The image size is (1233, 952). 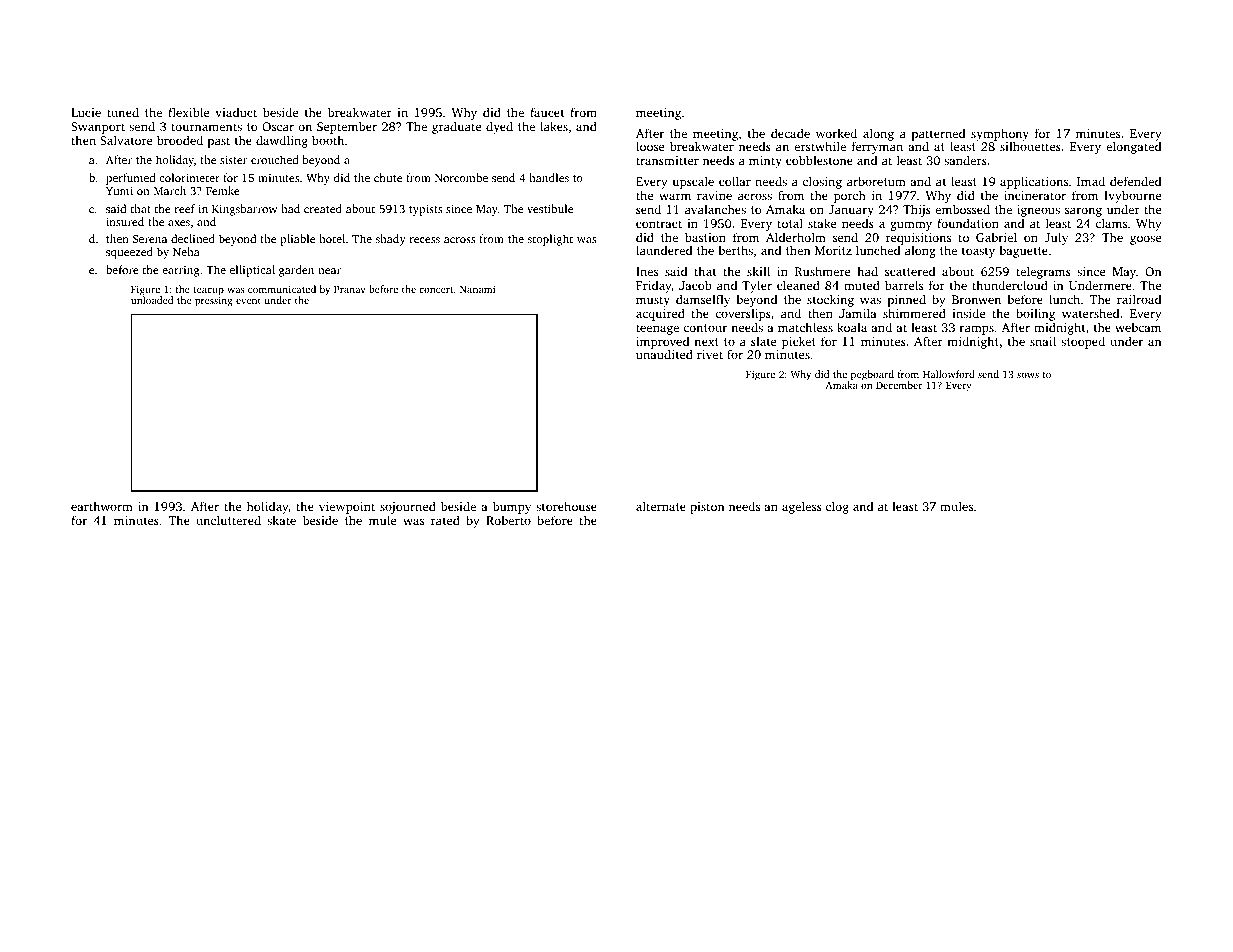 I want to click on unloaded, so click(x=152, y=300).
